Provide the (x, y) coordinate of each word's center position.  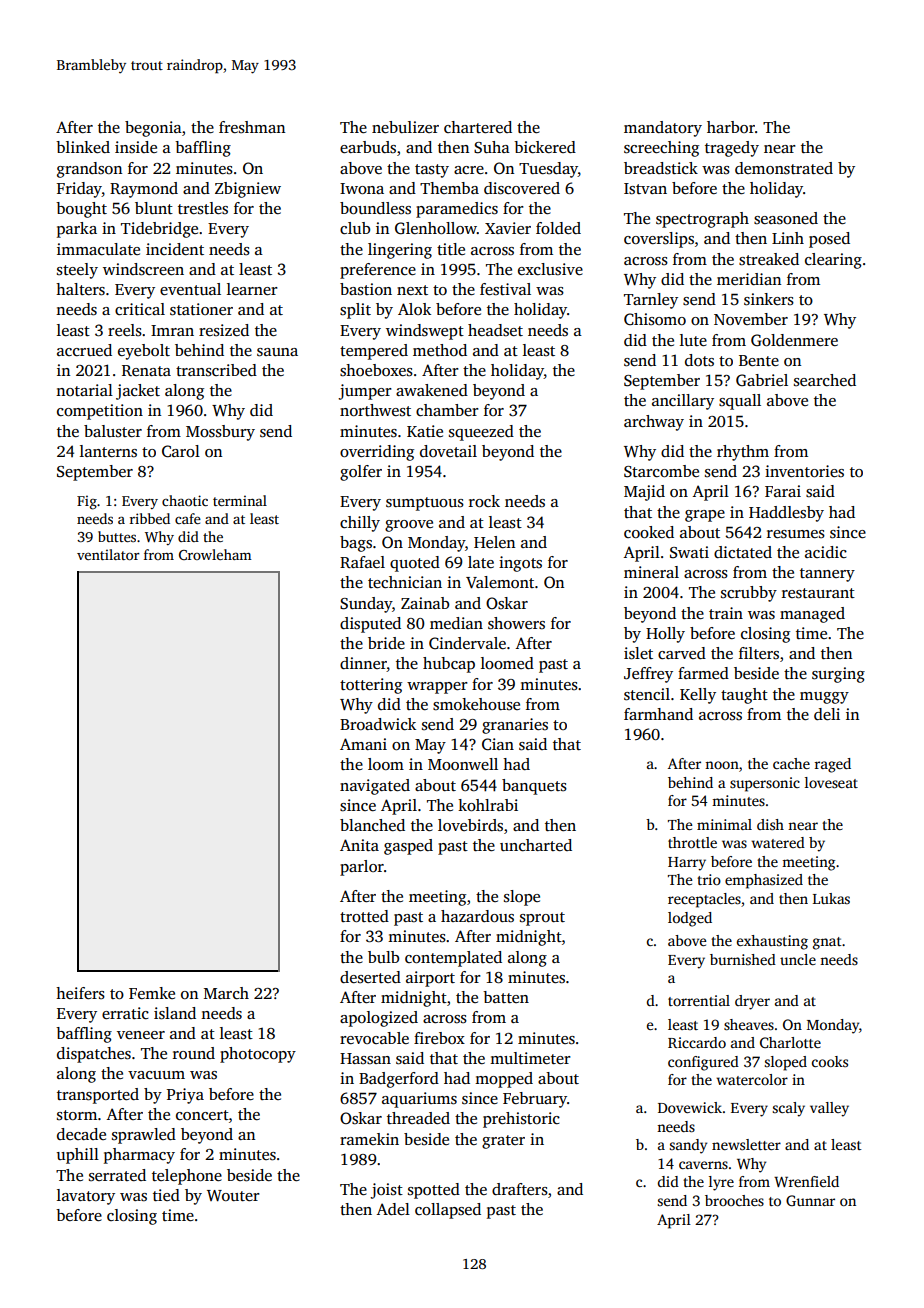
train (726, 613)
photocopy (258, 1055)
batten (506, 997)
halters (80, 289)
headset (495, 330)
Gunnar (810, 1200)
